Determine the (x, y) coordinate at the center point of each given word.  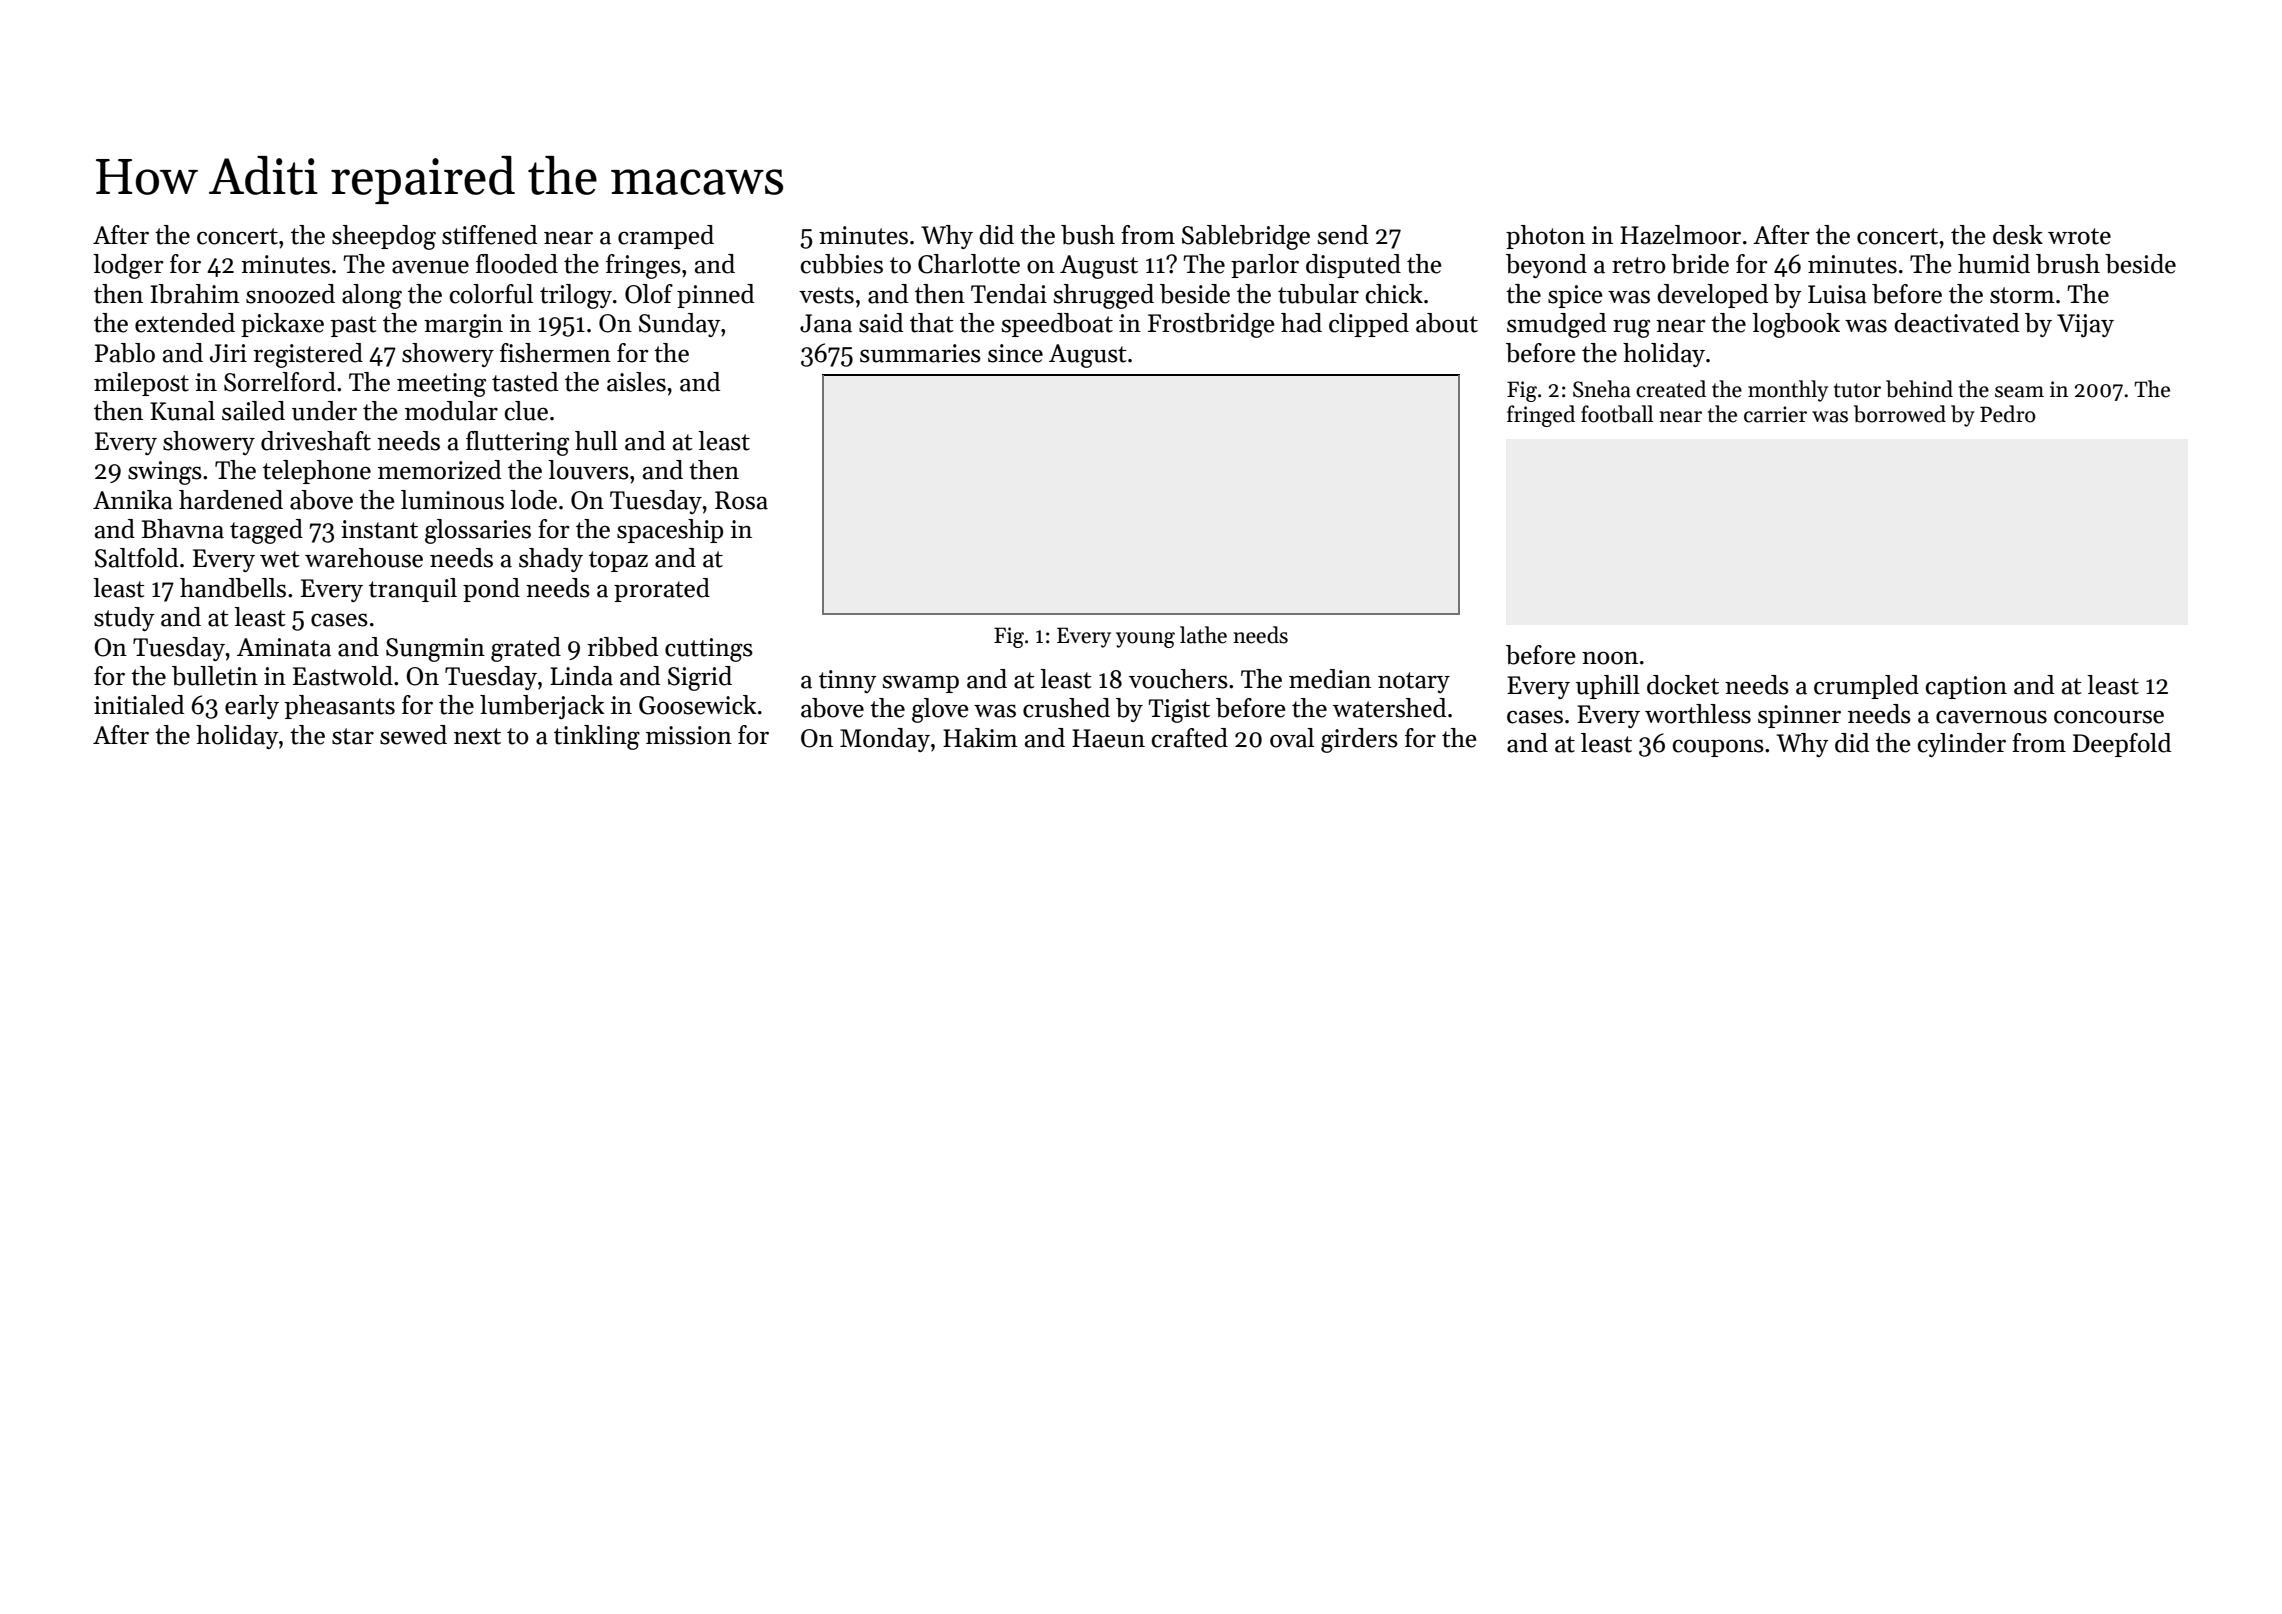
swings (165, 473)
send (1342, 235)
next (477, 736)
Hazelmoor (1680, 235)
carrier (1775, 414)
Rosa (741, 500)
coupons (1718, 748)
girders (1359, 740)
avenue (430, 267)
